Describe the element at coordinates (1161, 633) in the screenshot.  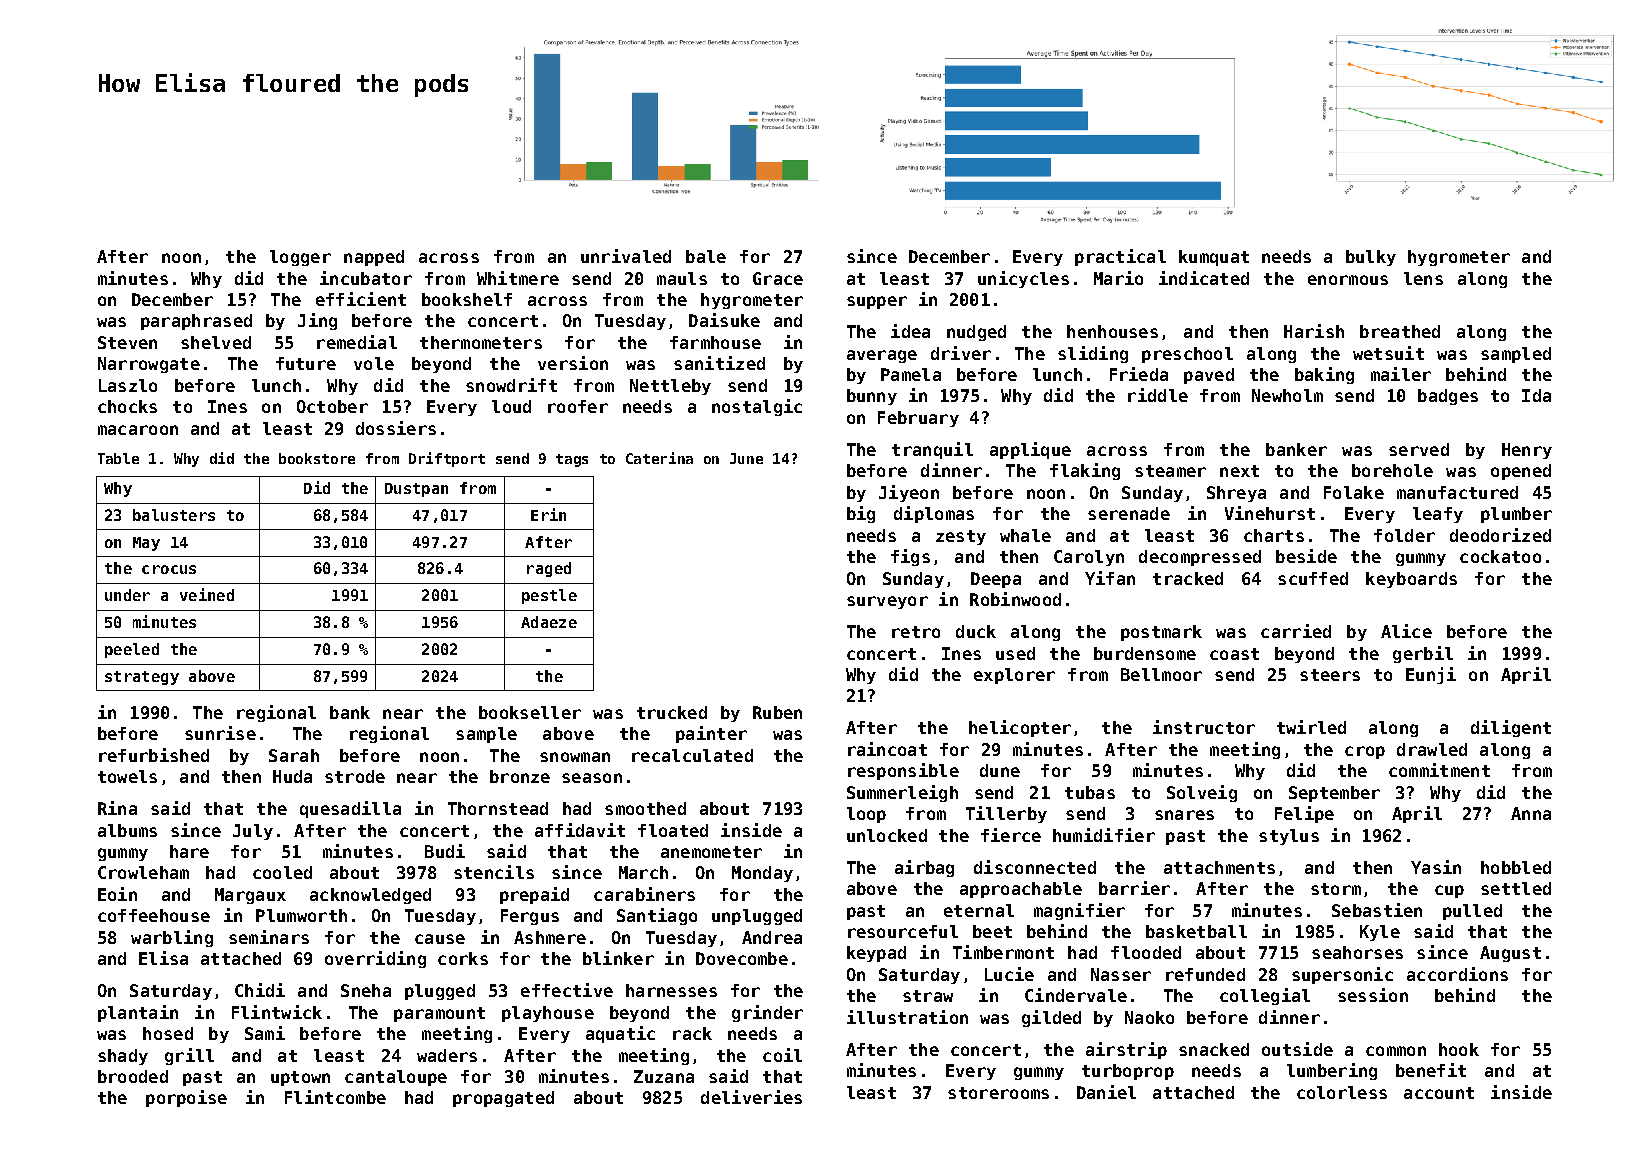
I see `postmark` at that location.
